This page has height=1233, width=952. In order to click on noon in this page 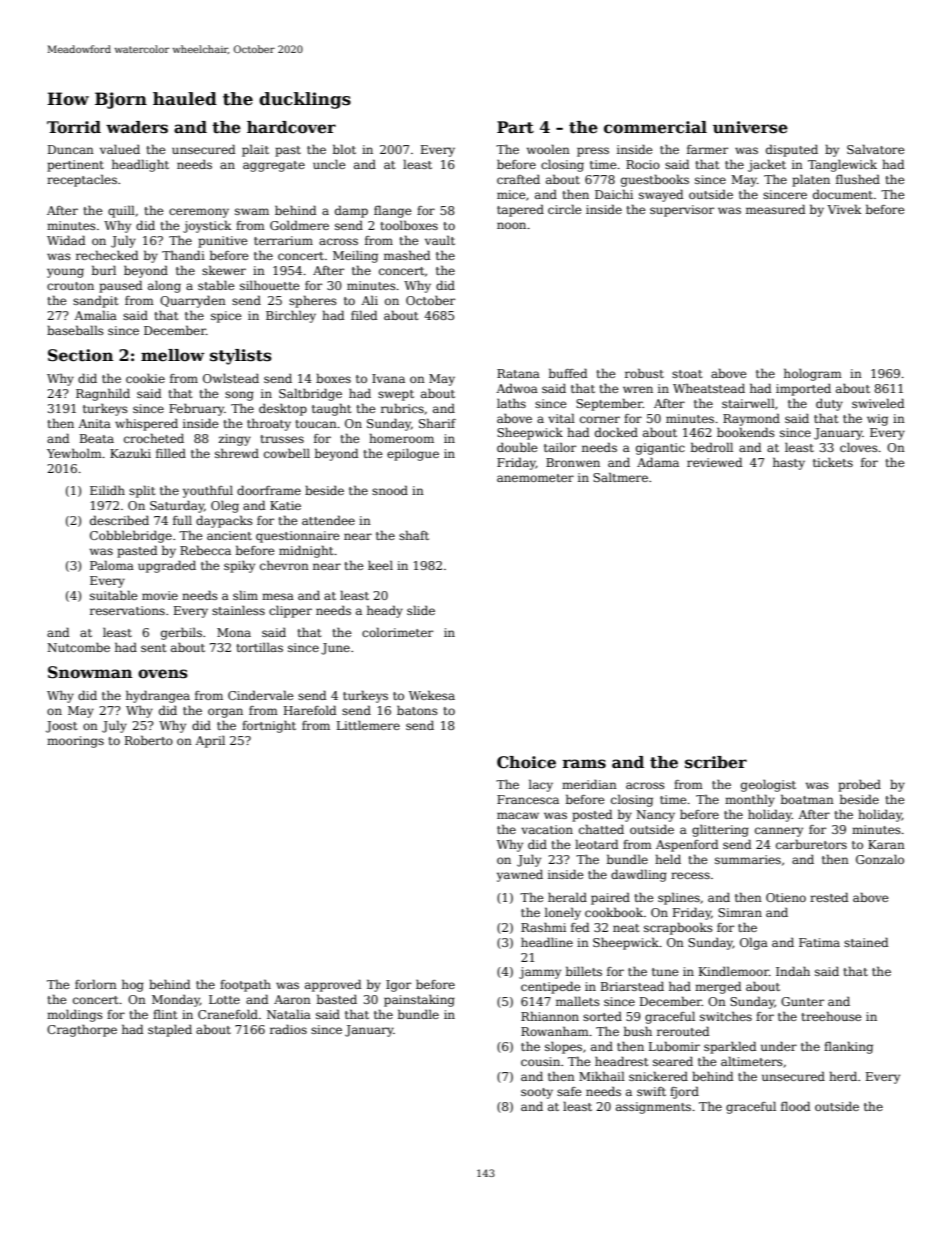, I will do `click(511, 225)`.
